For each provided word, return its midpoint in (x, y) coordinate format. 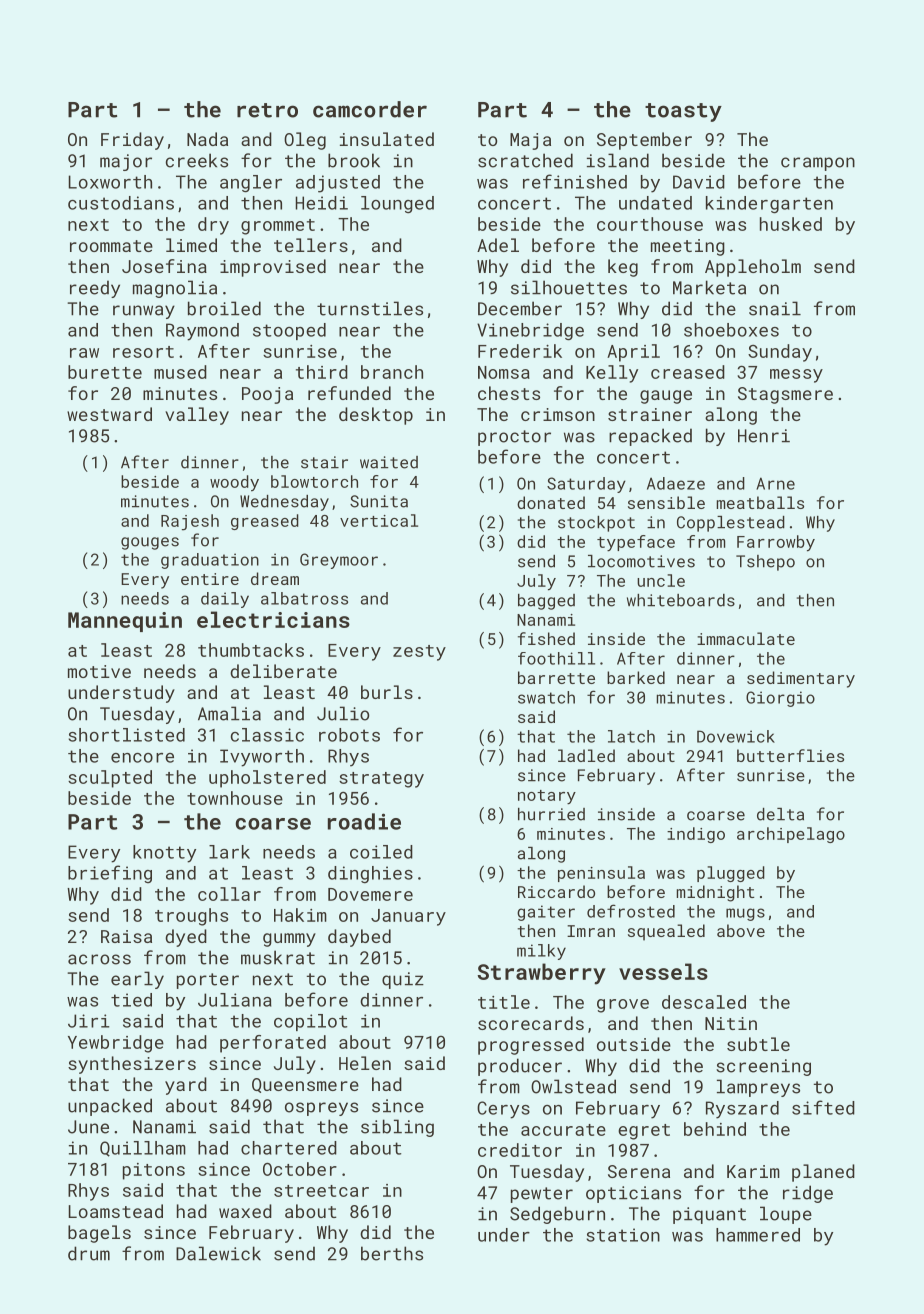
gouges (150, 543)
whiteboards (681, 600)
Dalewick (218, 1253)
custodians (121, 203)
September (644, 141)
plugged (731, 874)
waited (389, 462)
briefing (110, 874)
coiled (381, 852)
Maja (530, 141)
